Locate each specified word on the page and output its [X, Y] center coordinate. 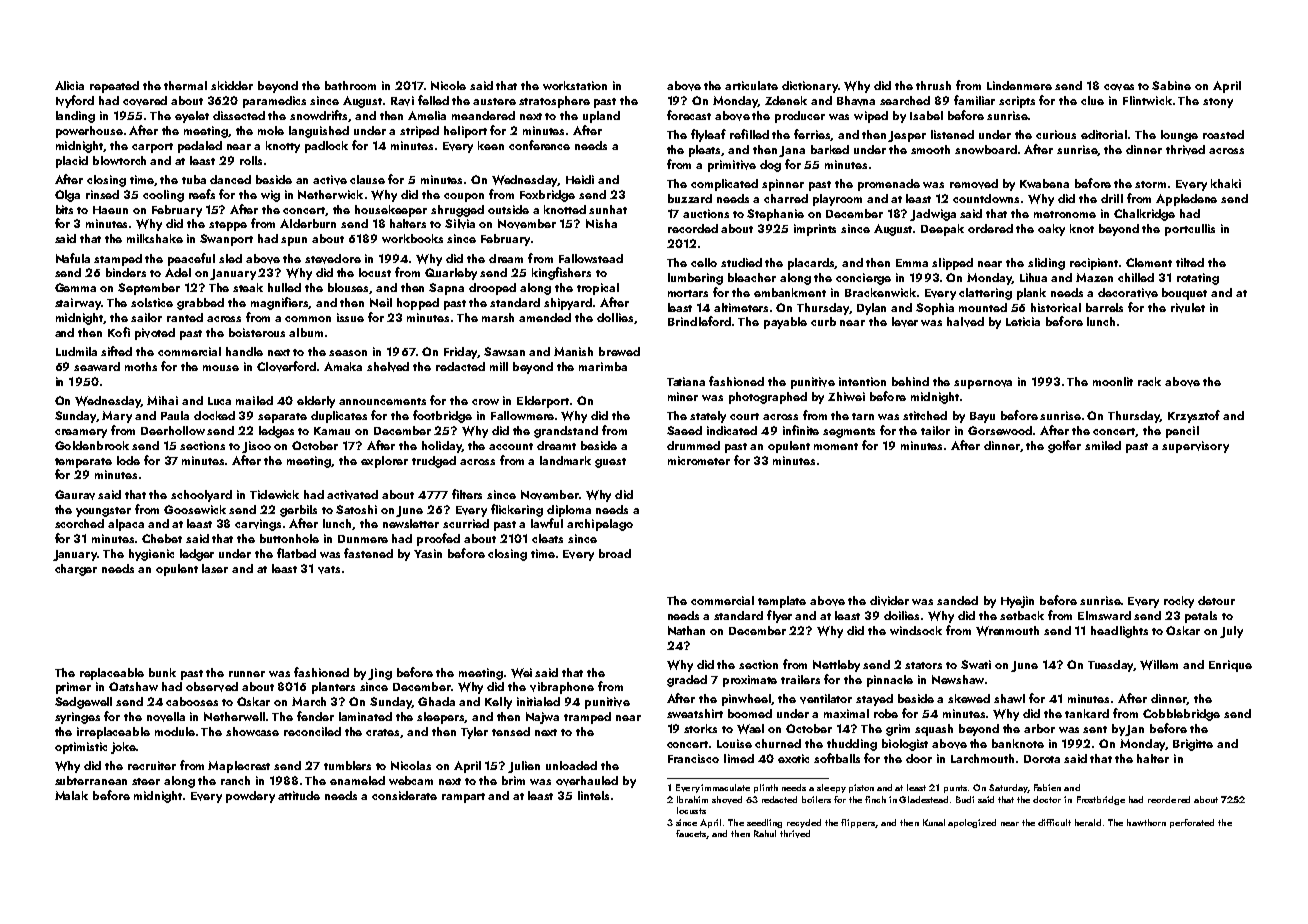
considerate [404, 795]
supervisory [1195, 447]
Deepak [942, 230]
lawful [547, 523]
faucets [691, 834]
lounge [1179, 136]
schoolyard [201, 496]
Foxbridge [547, 196]
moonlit [1113, 381]
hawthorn [1146, 822]
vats [329, 570]
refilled [749, 134]
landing [75, 117]
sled [230, 258]
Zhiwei [846, 396]
